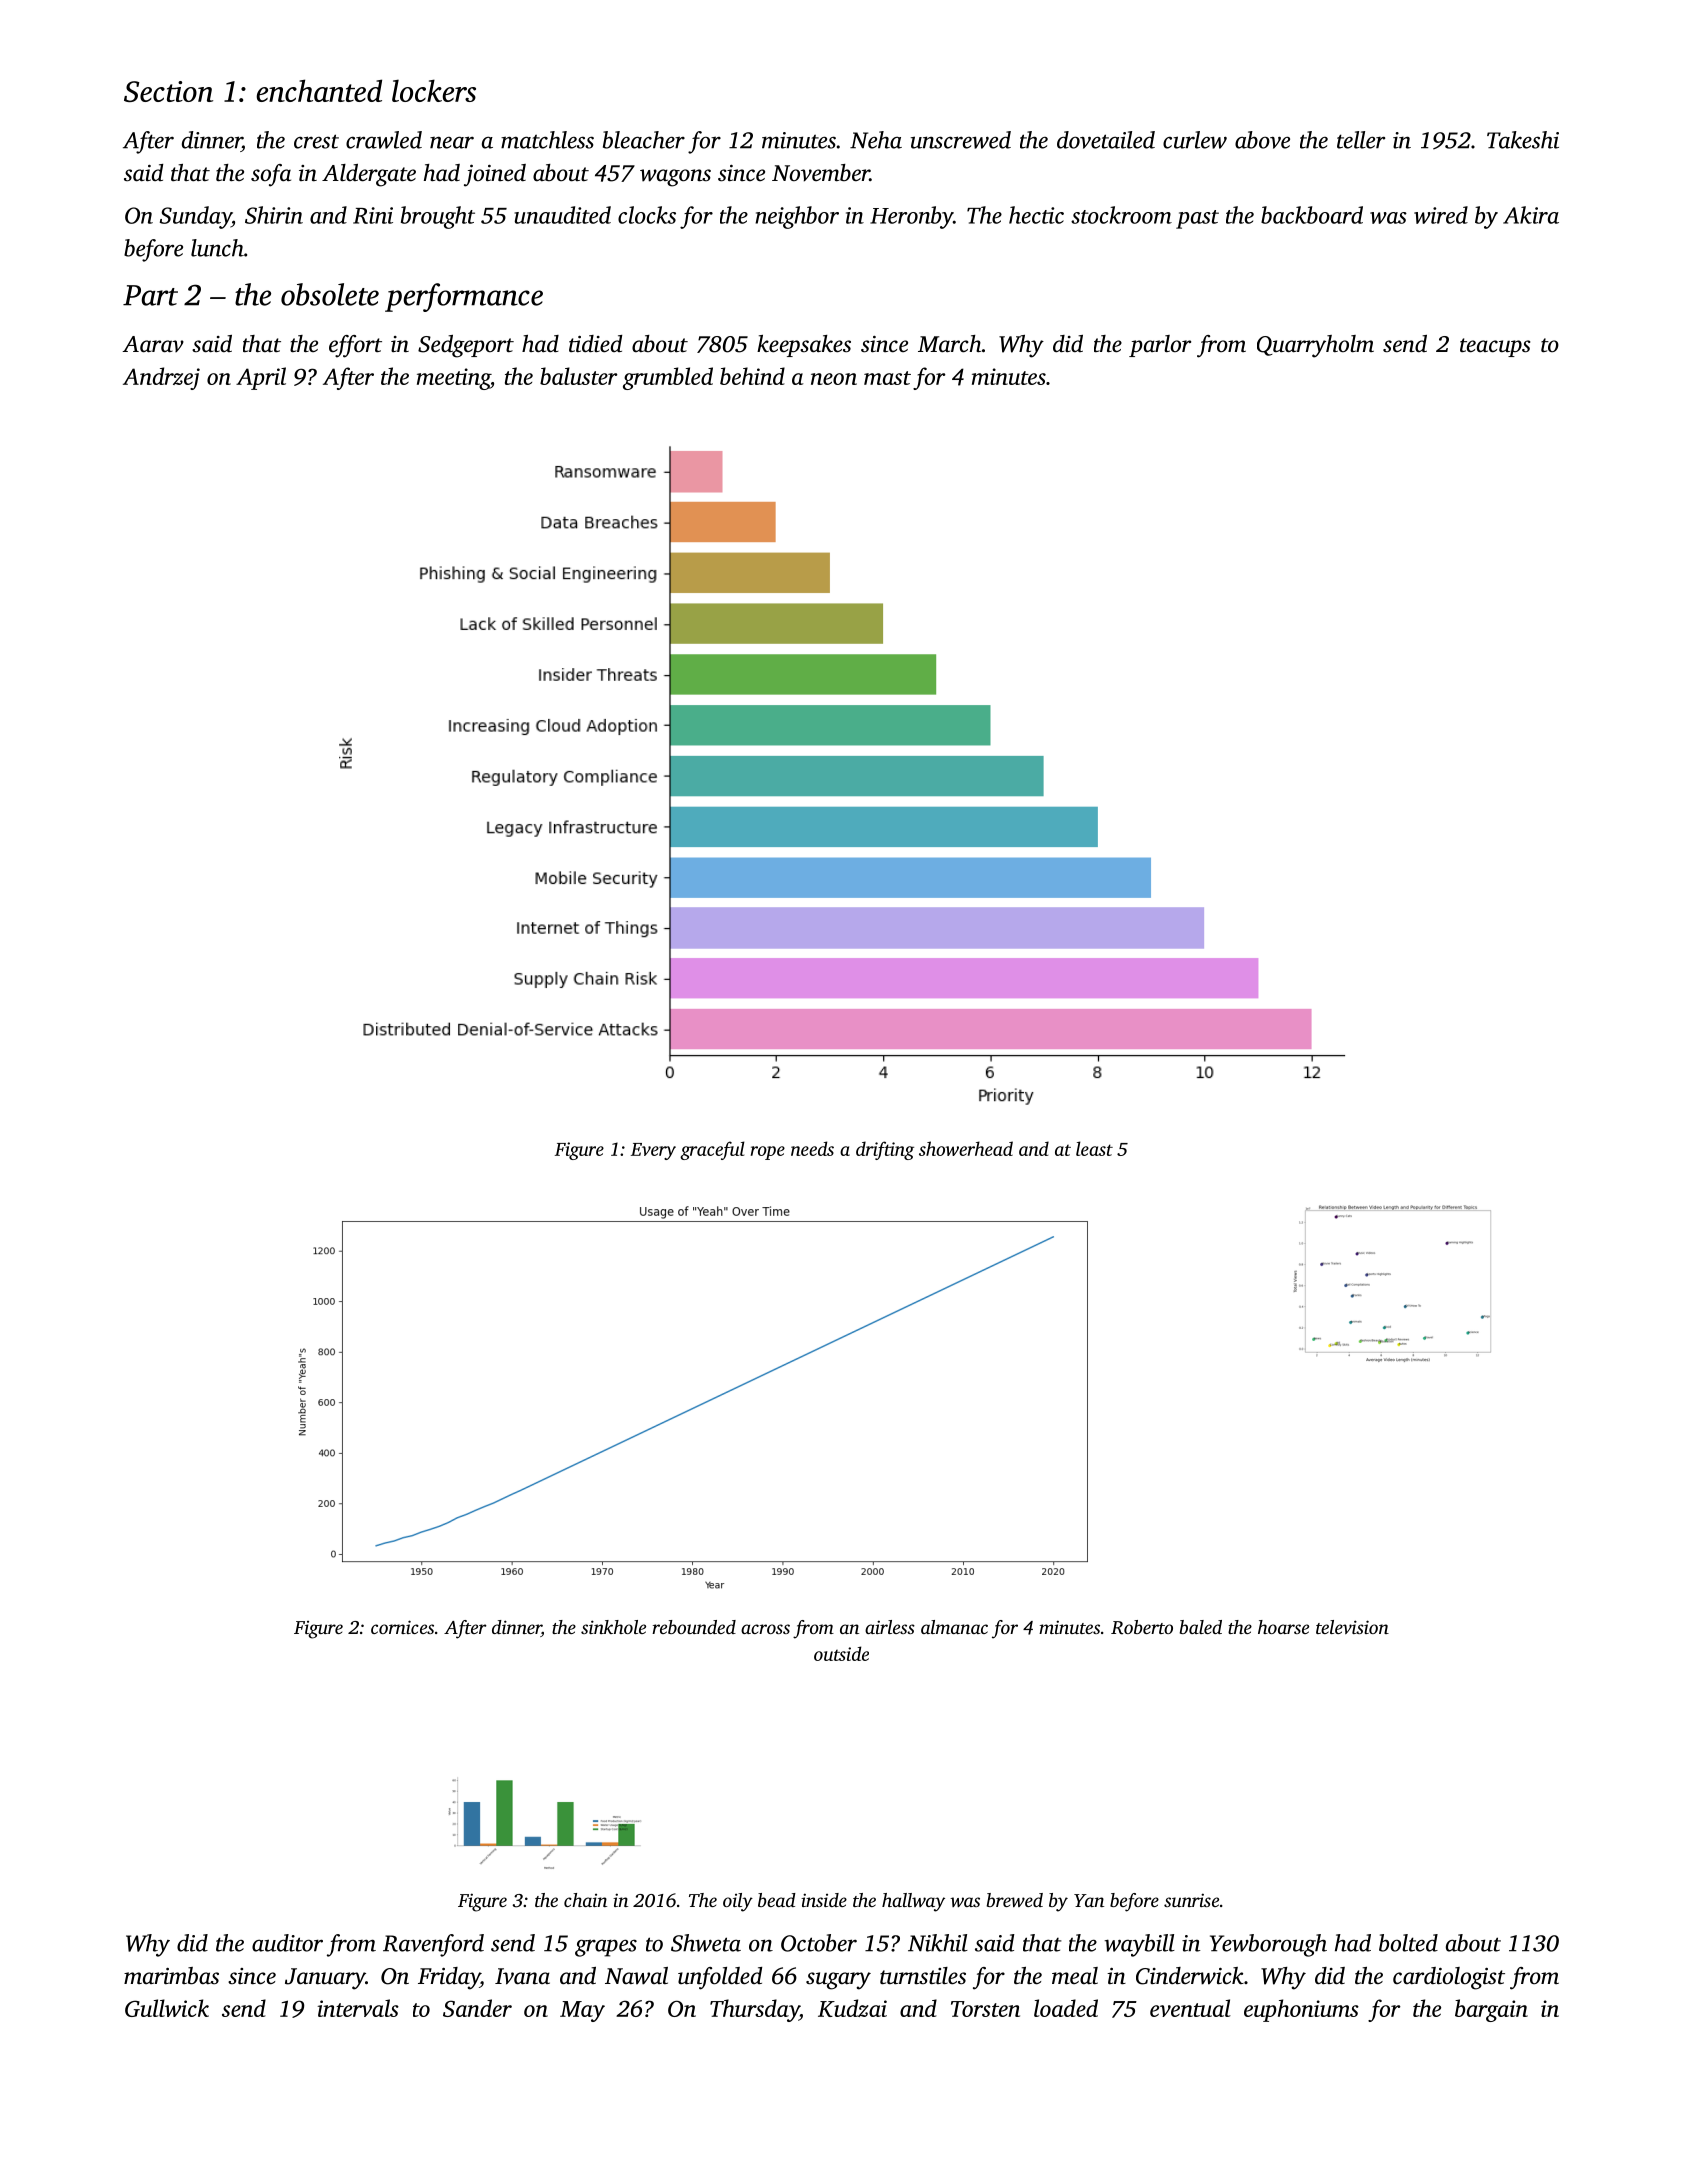 Image resolution: width=1683 pixels, height=2178 pixels. What do you see at coordinates (606, 1948) in the screenshot?
I see `grapes` at bounding box center [606, 1948].
